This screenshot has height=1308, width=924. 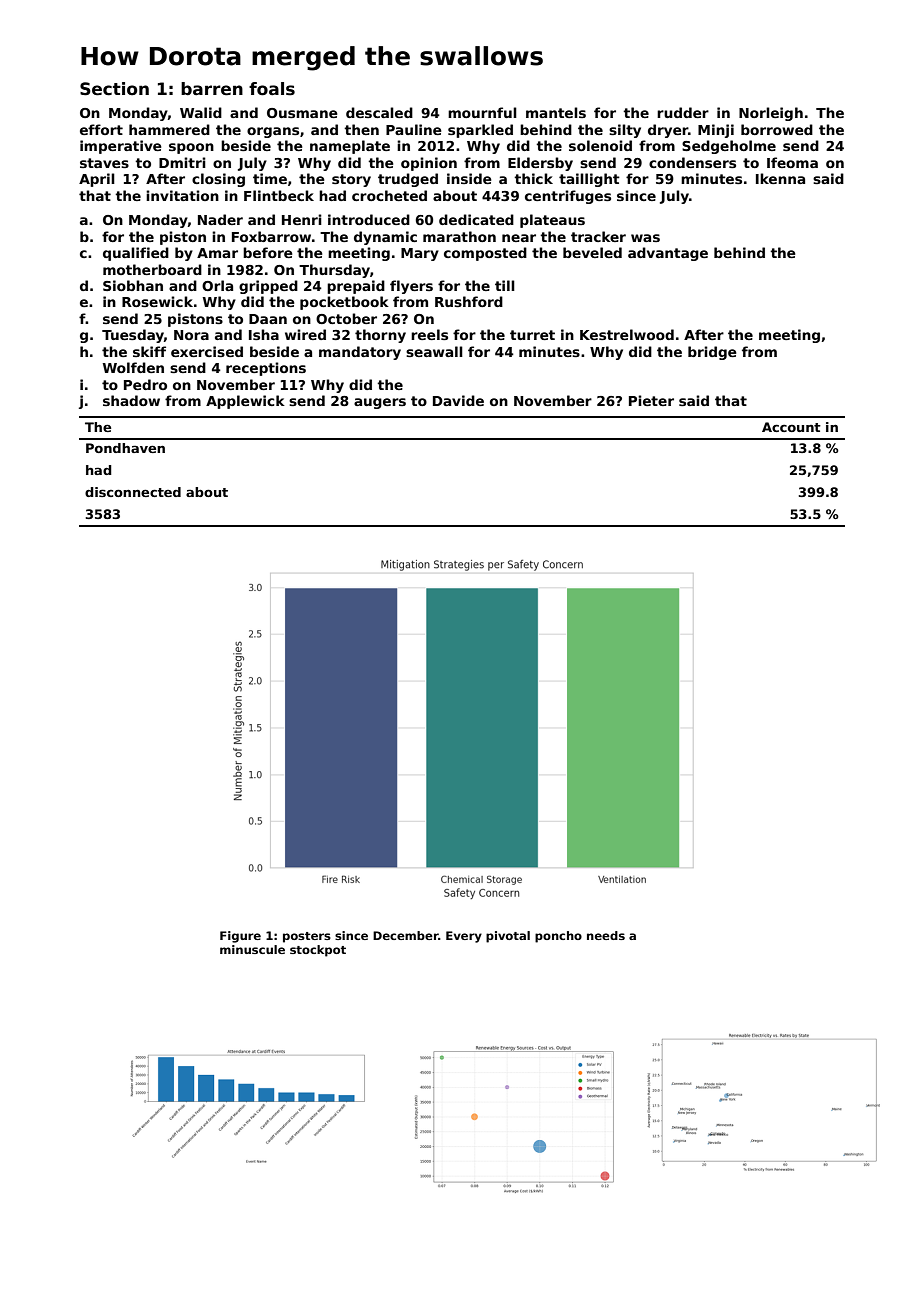 What do you see at coordinates (668, 254) in the screenshot?
I see `advantage` at bounding box center [668, 254].
